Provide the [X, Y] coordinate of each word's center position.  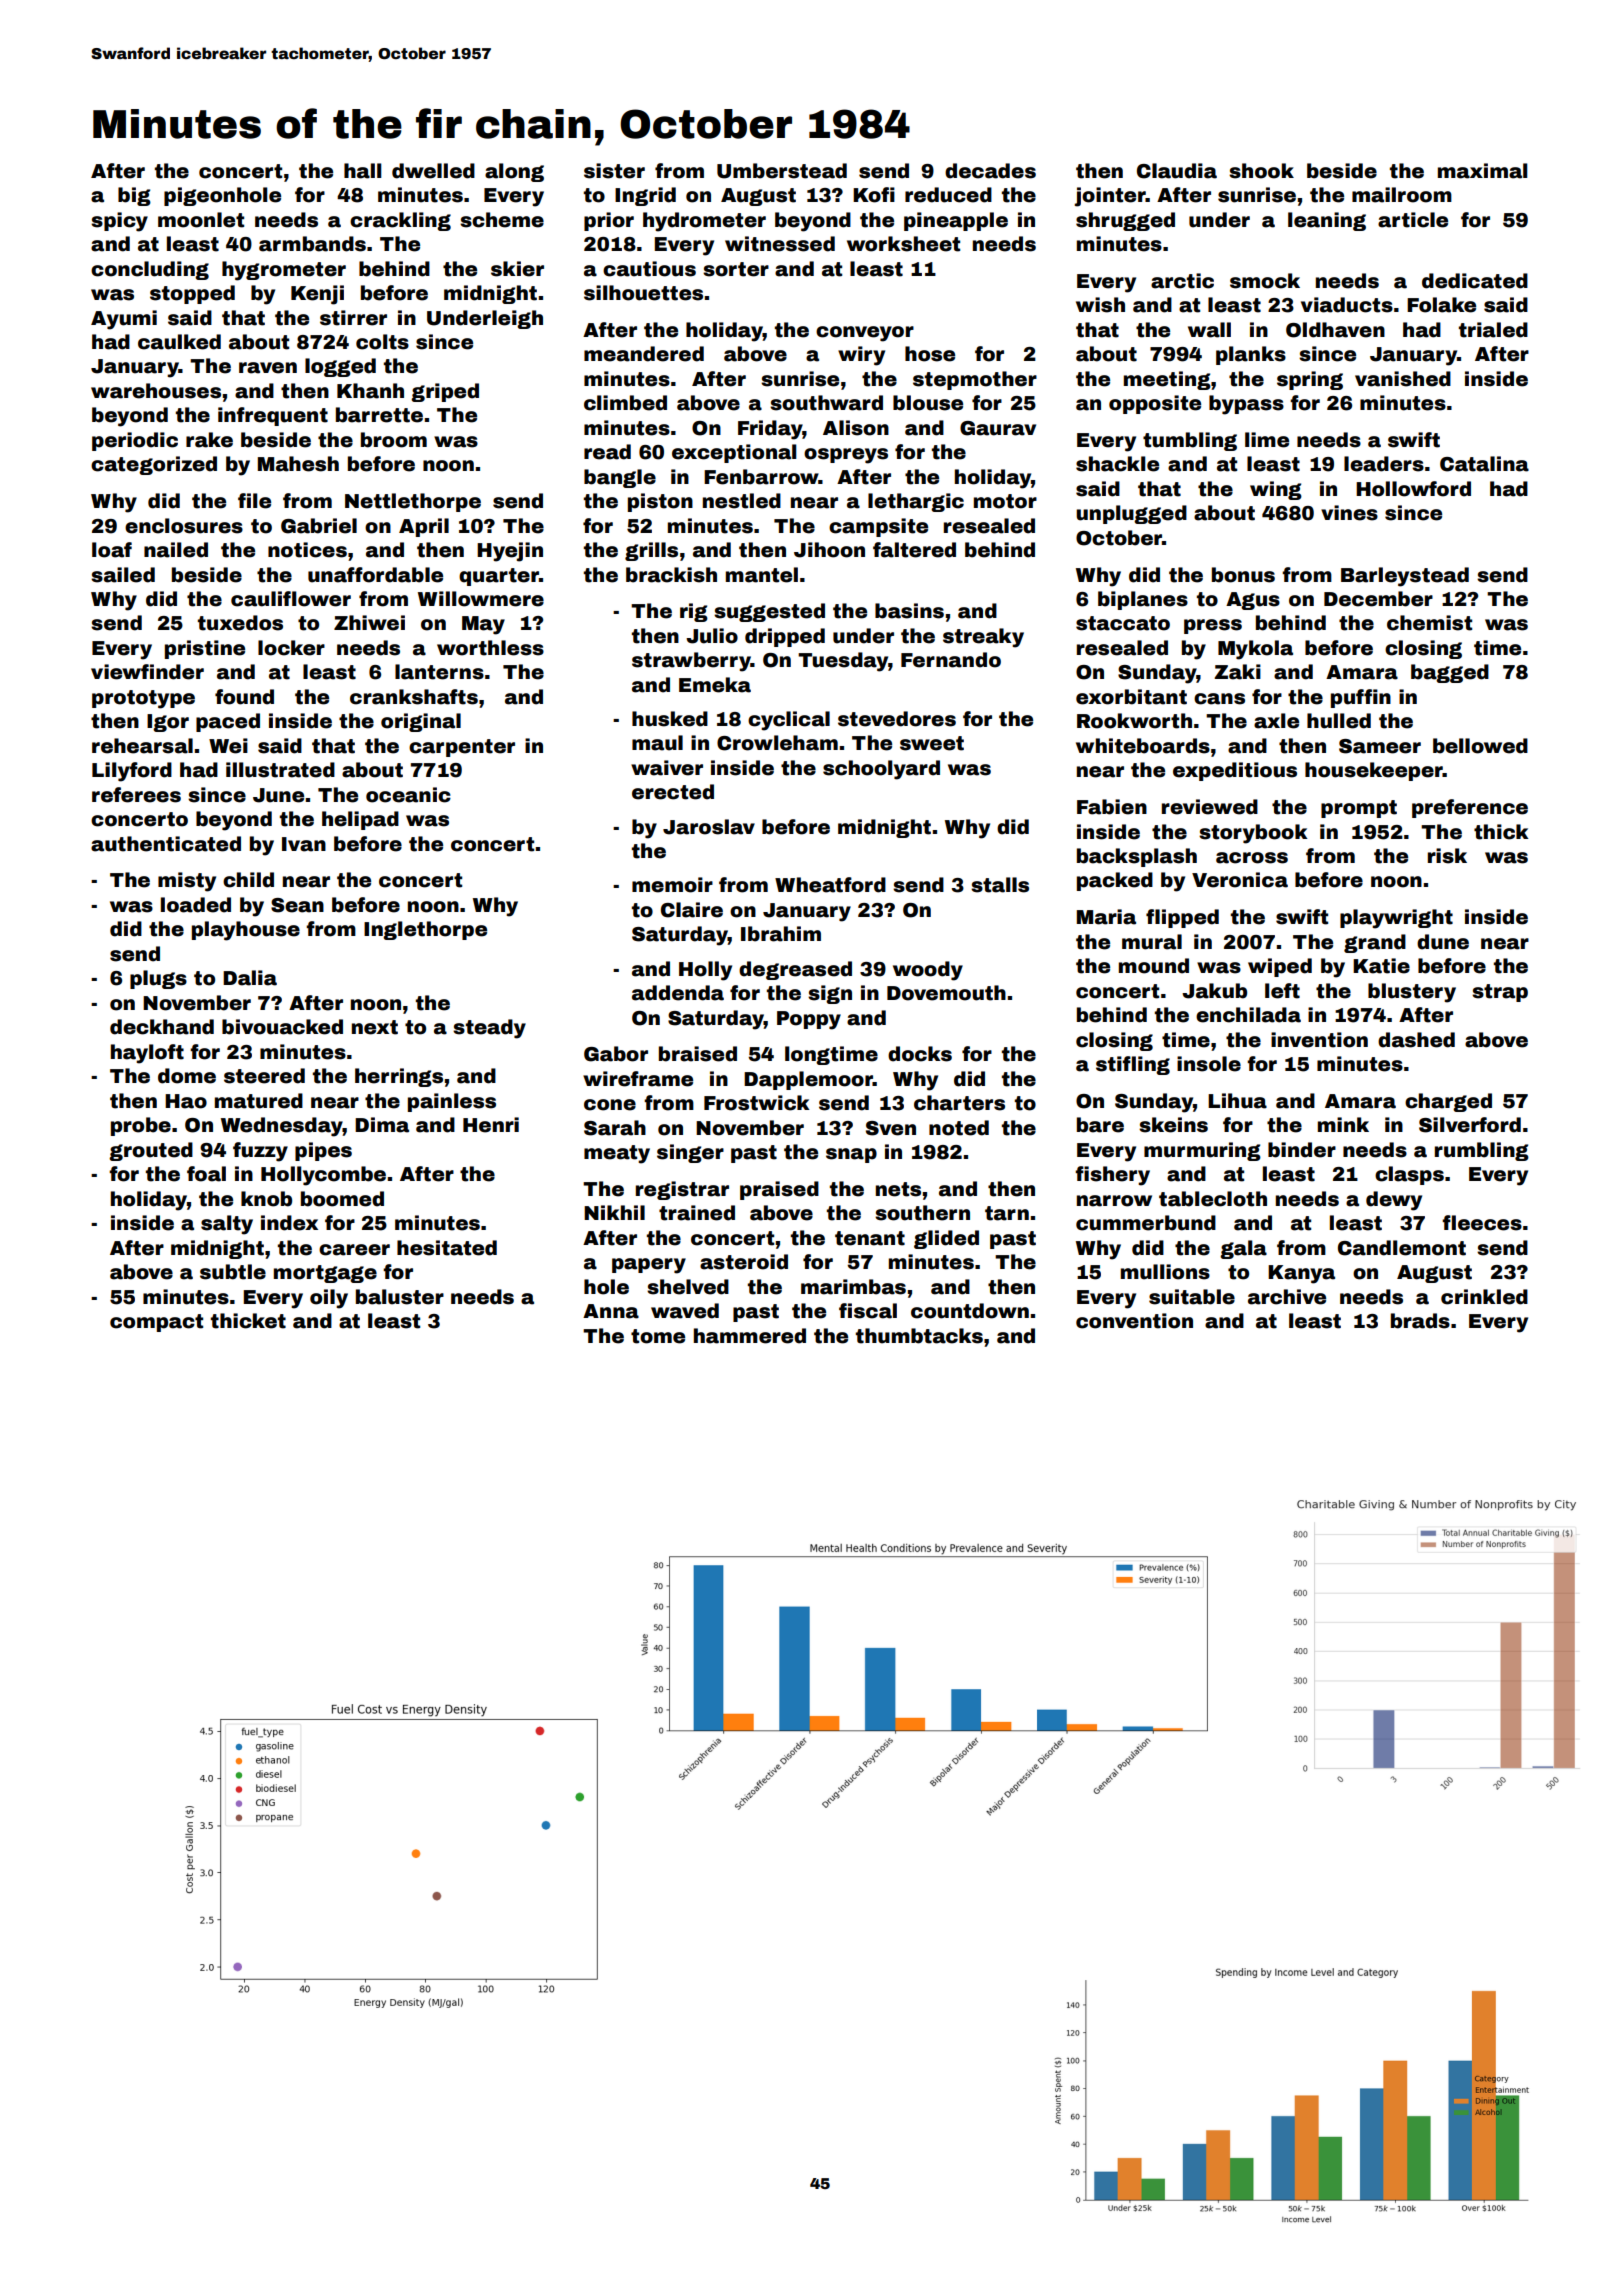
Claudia [1177, 171]
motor [1005, 501]
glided [946, 1239]
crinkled [1484, 1297]
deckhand [162, 1027]
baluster [400, 1297]
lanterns [439, 672]
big [134, 196]
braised [698, 1054]
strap [1500, 993]
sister [614, 171]
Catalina [1484, 464]
